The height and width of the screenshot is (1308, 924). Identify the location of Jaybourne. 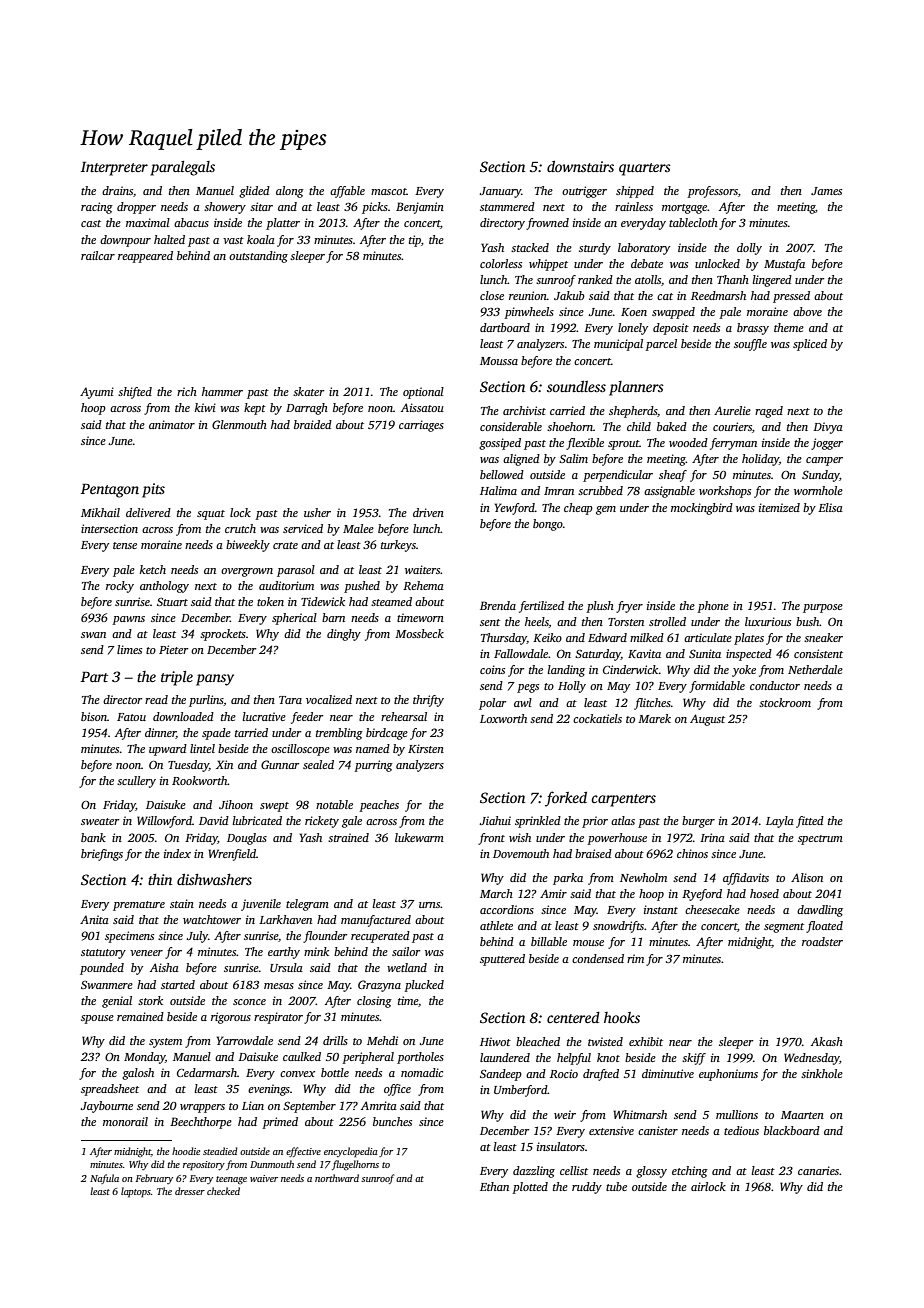
(107, 1107).
